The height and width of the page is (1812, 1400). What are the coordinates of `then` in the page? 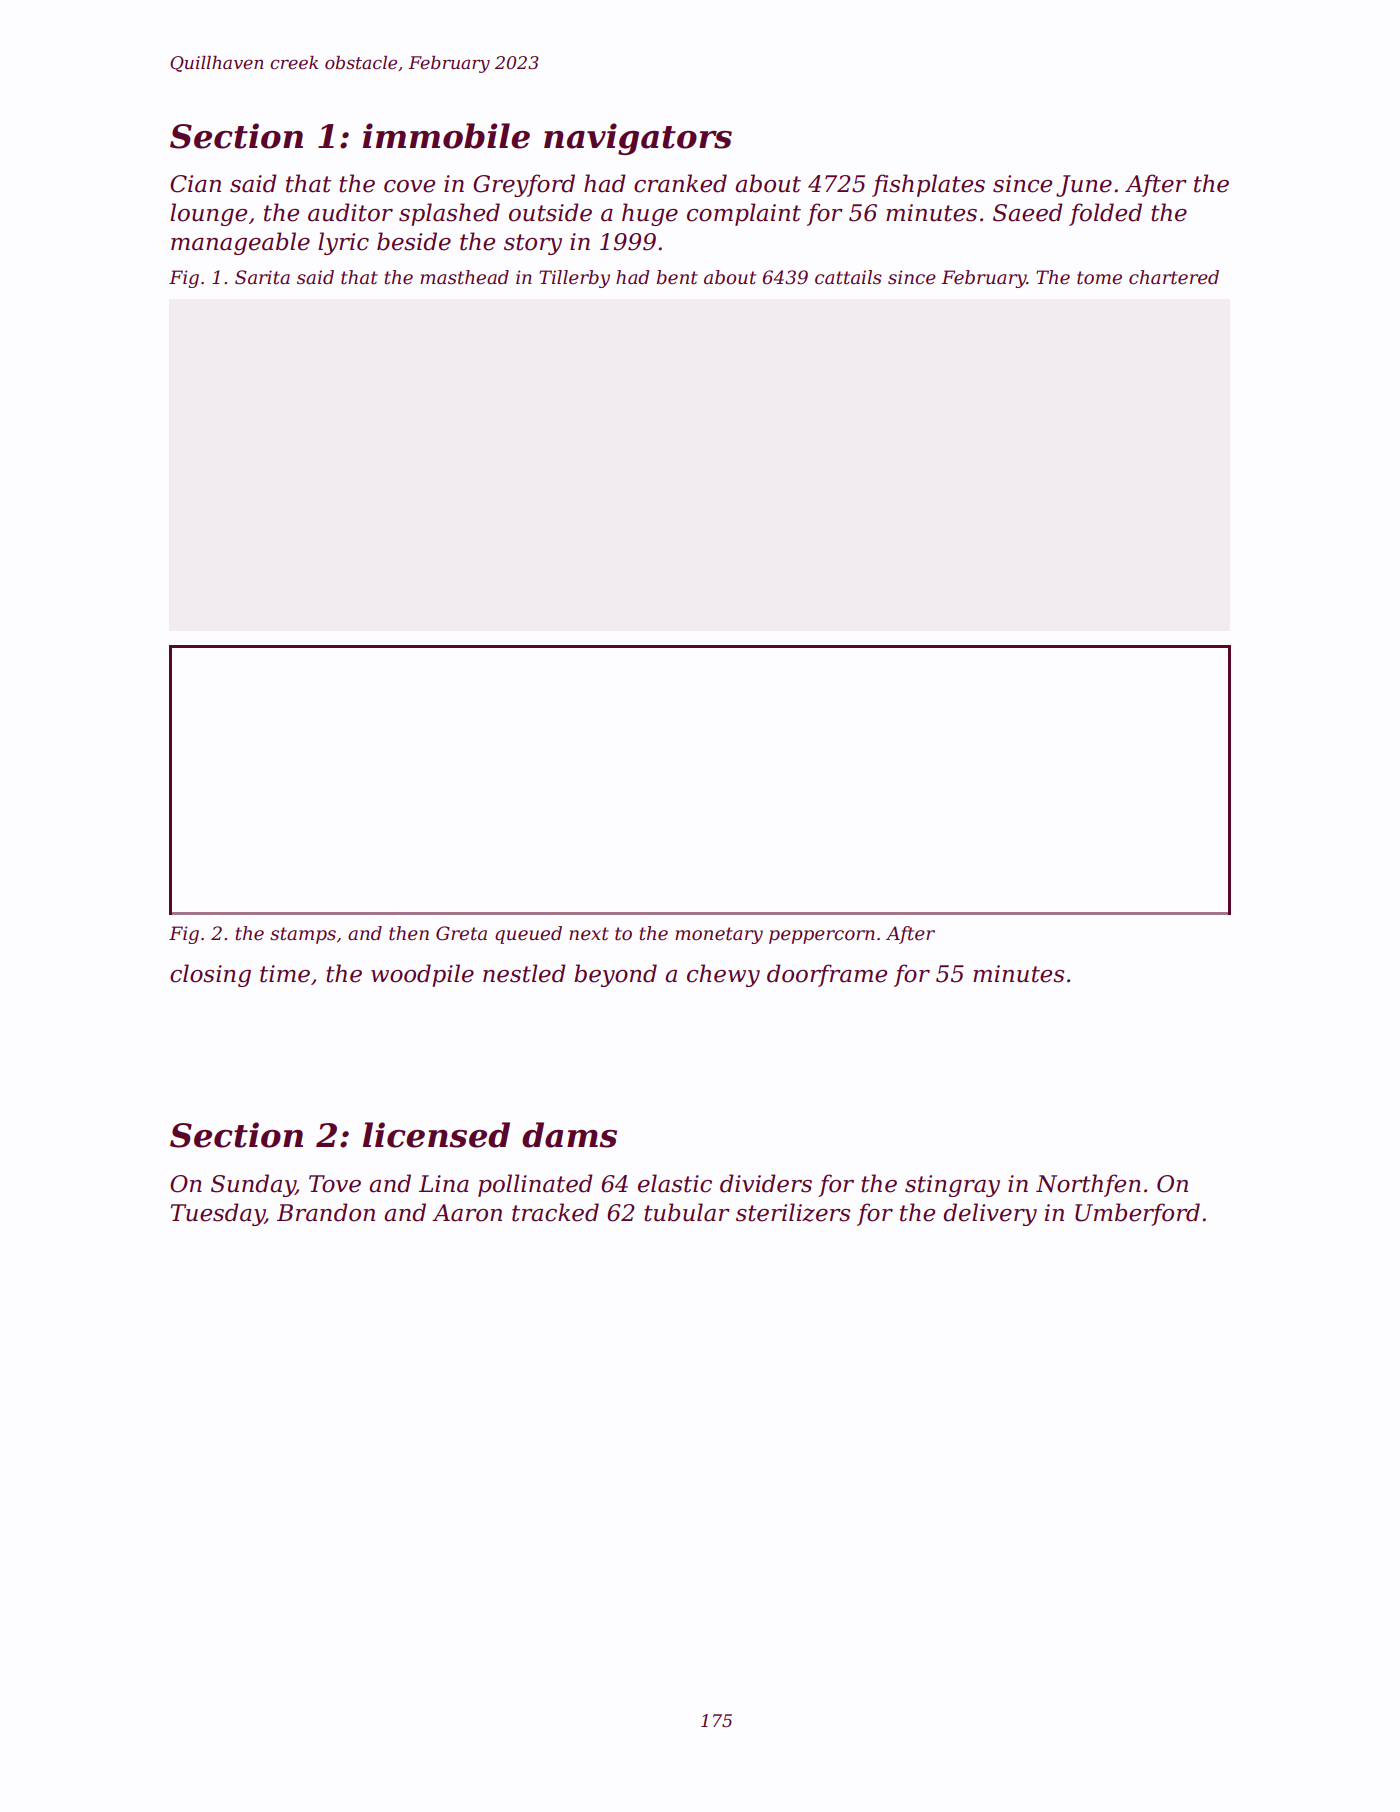 It's located at (409, 933).
